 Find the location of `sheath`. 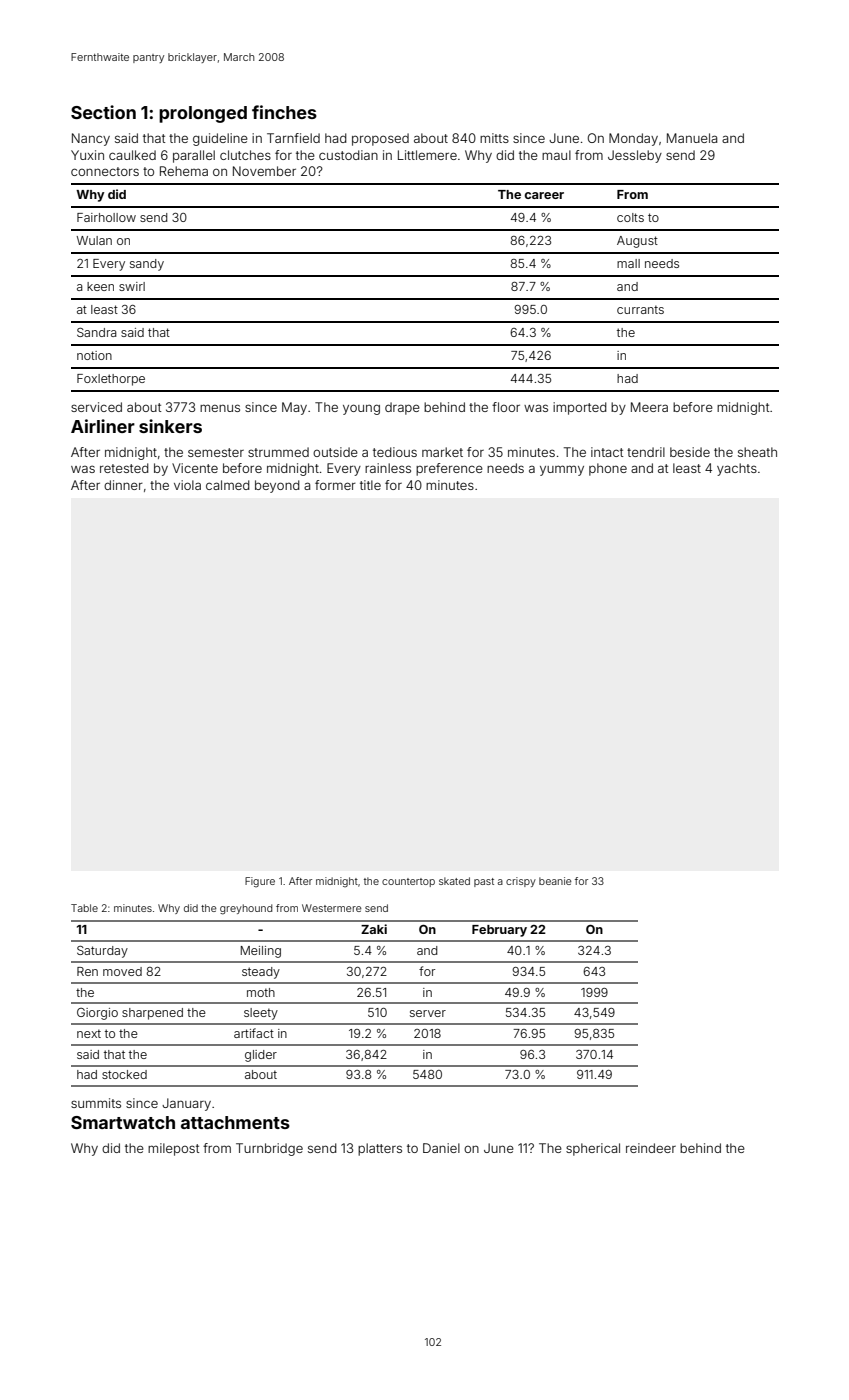

sheath is located at coordinates (757, 452).
